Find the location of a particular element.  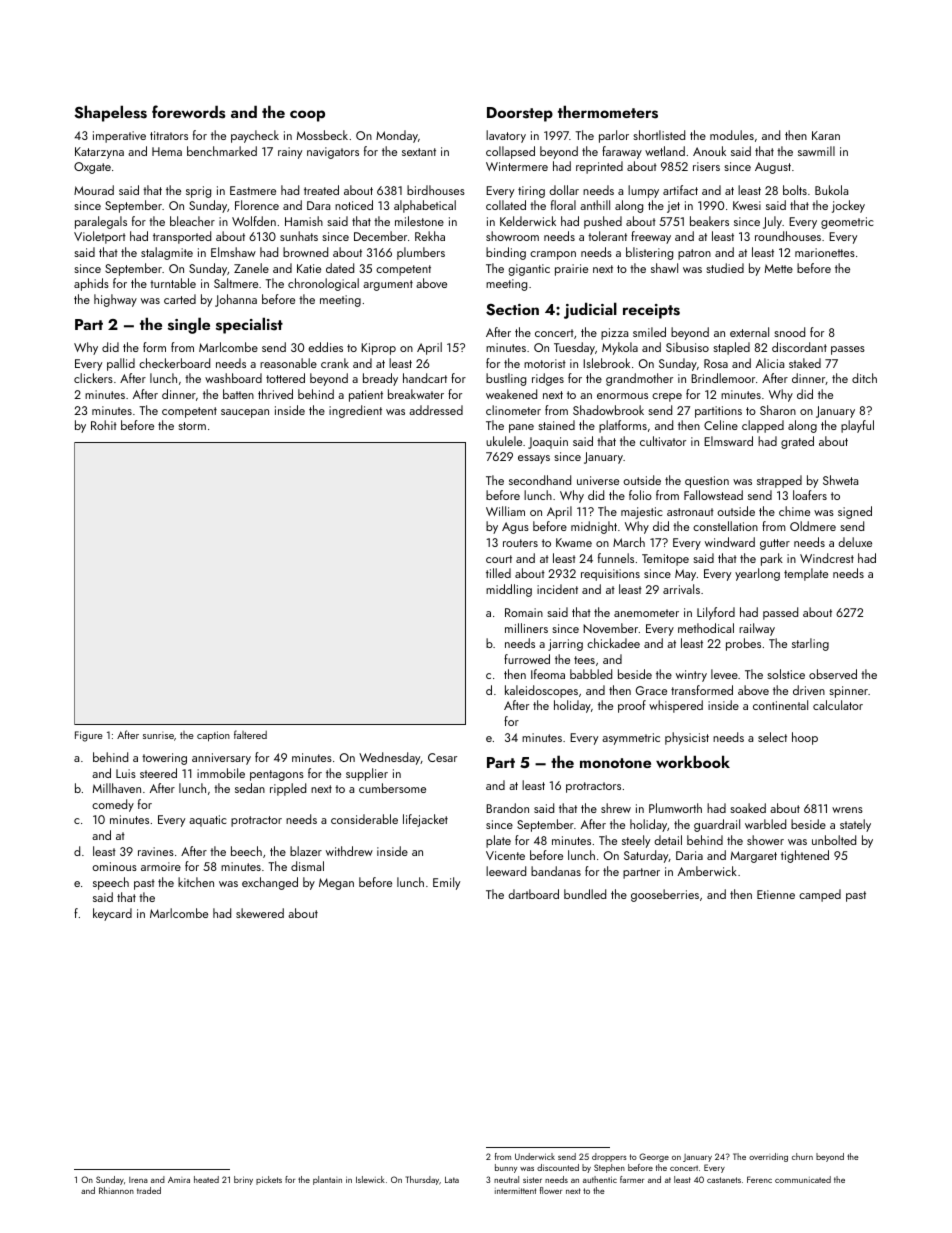

intermittent is located at coordinates (515, 1191).
